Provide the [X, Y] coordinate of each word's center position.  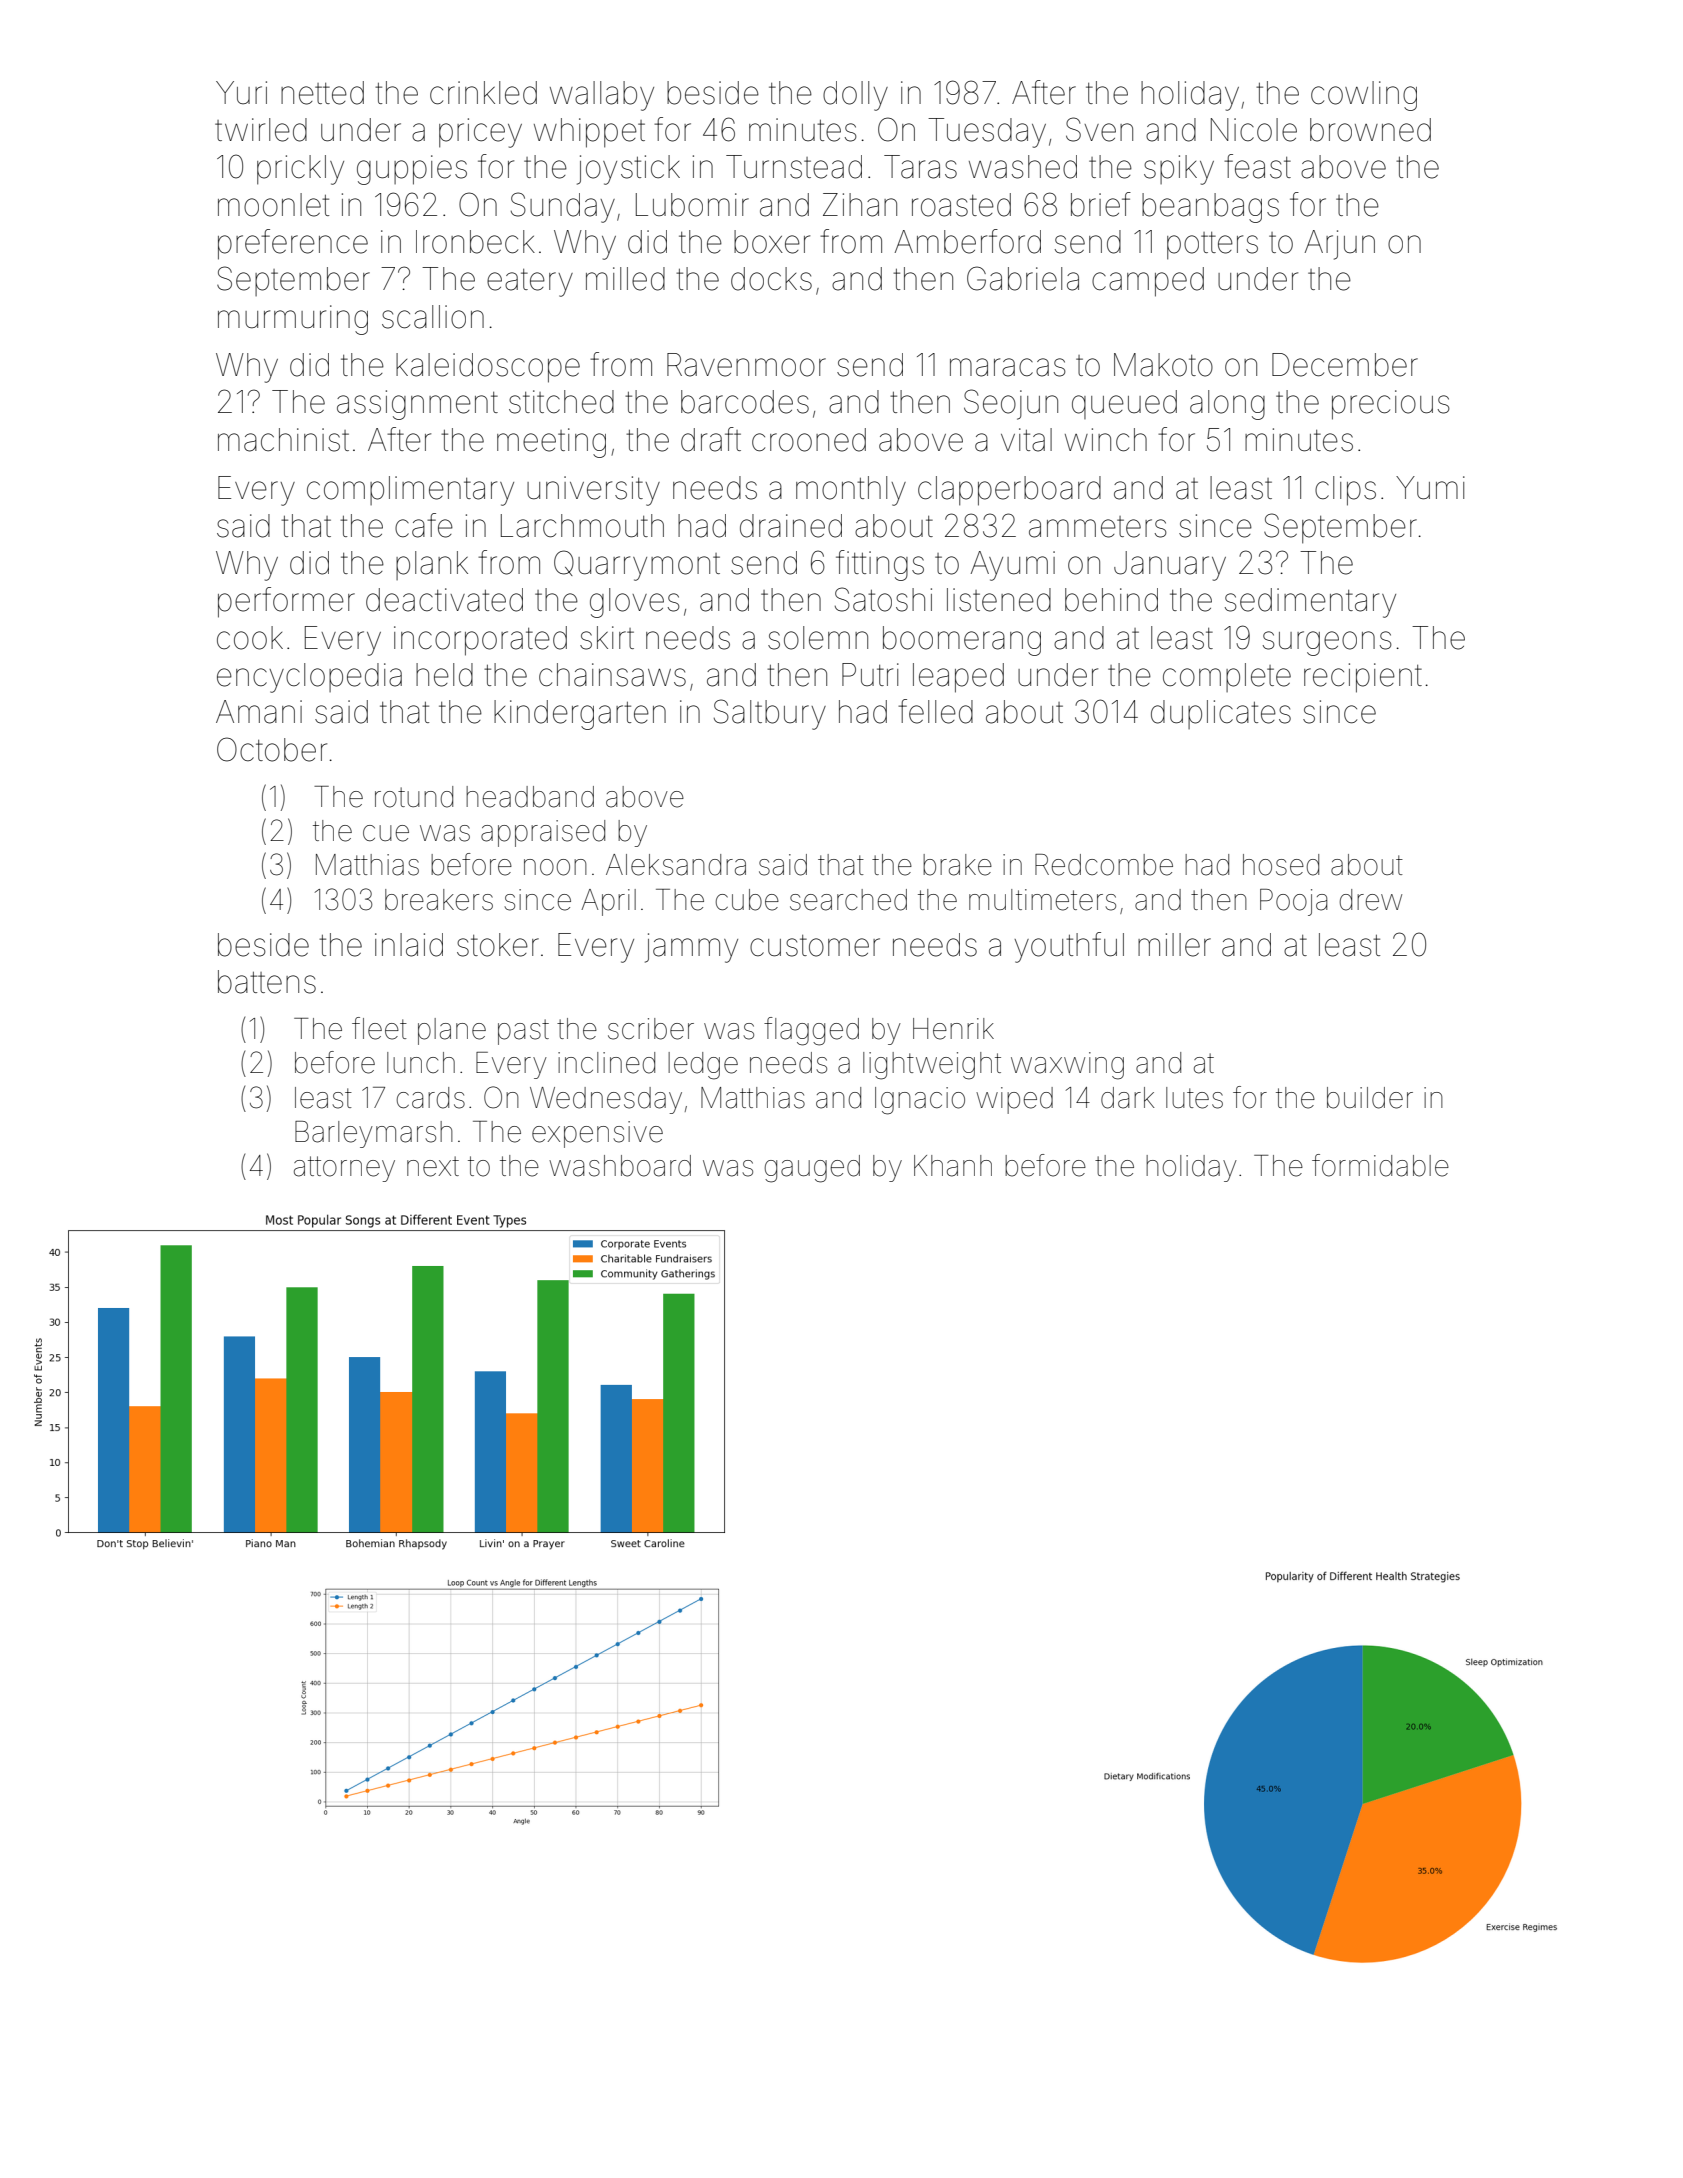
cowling [1364, 96]
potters [1212, 246]
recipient [1363, 678]
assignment [417, 405]
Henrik [953, 1029]
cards [431, 1098]
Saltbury [770, 714]
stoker [498, 945]
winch [1106, 440]
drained [791, 526]
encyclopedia [309, 678]
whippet [589, 133]
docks [771, 279]
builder [1370, 1098]
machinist [283, 440]
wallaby [602, 96]
